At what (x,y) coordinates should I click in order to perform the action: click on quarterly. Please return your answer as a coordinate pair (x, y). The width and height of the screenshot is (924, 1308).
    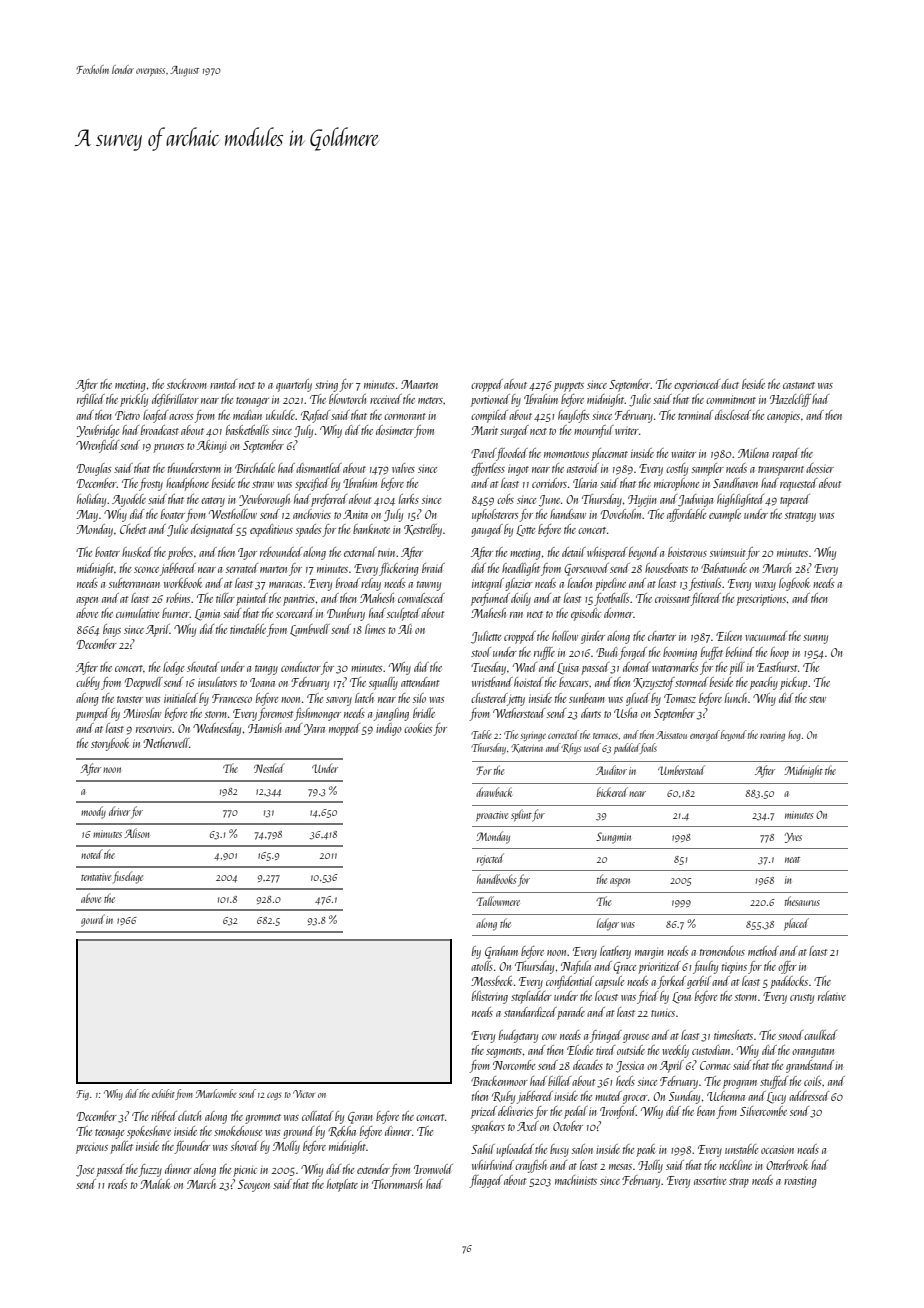
    Looking at the image, I should click on (294, 385).
